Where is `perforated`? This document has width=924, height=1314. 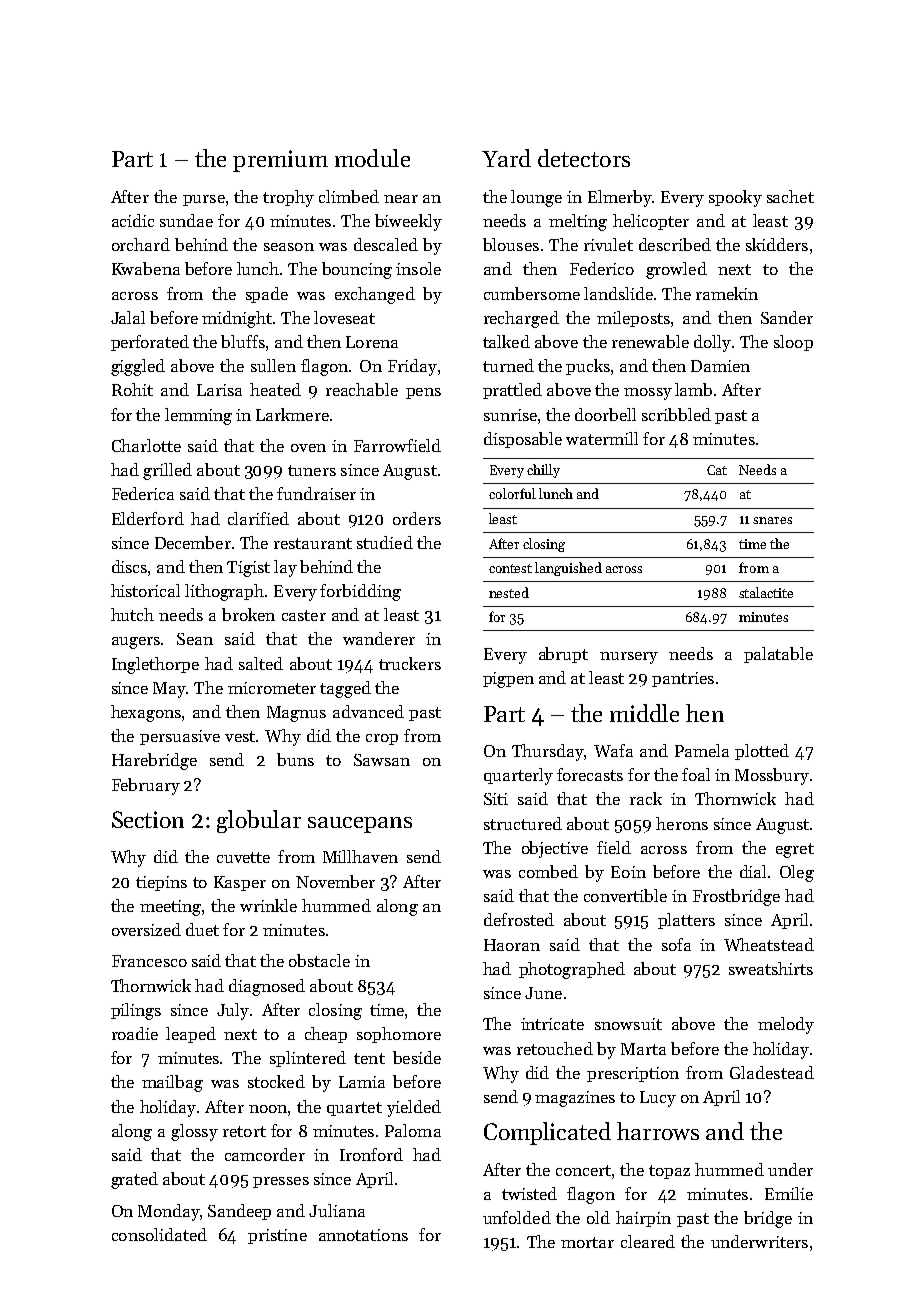 perforated is located at coordinates (150, 343).
